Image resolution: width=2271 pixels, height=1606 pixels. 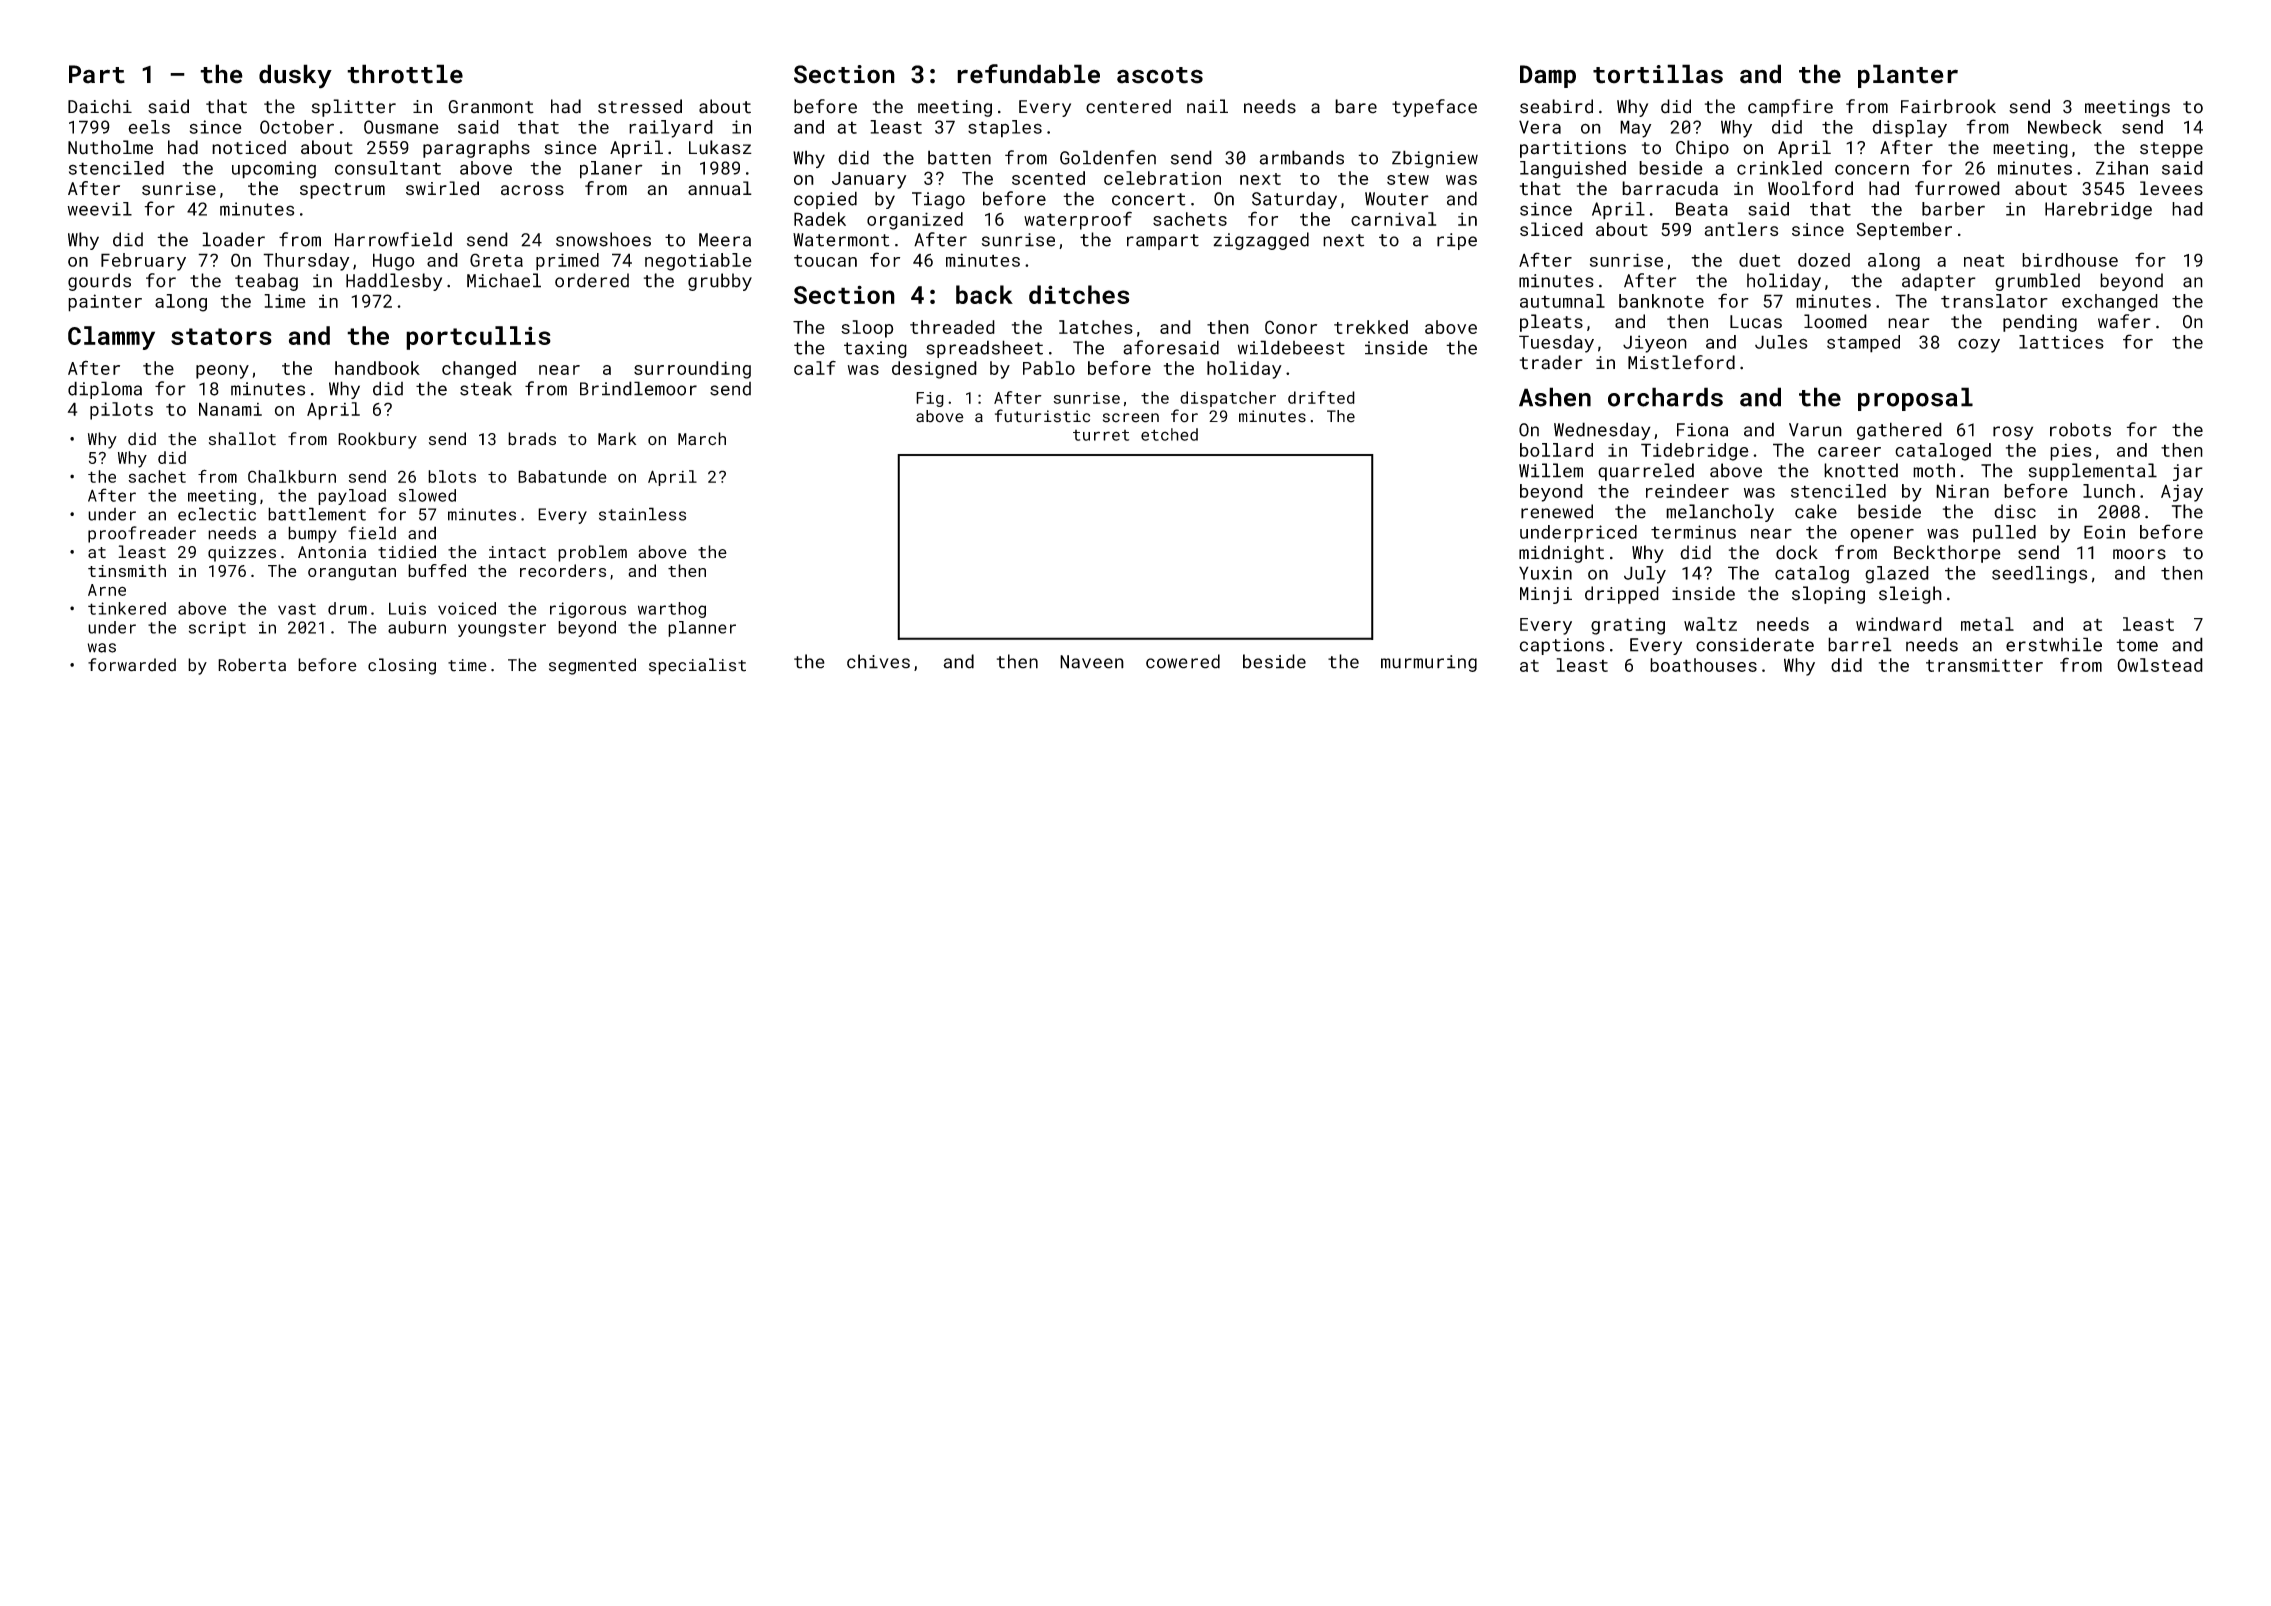 What do you see at coordinates (1908, 76) in the screenshot?
I see `planter` at bounding box center [1908, 76].
